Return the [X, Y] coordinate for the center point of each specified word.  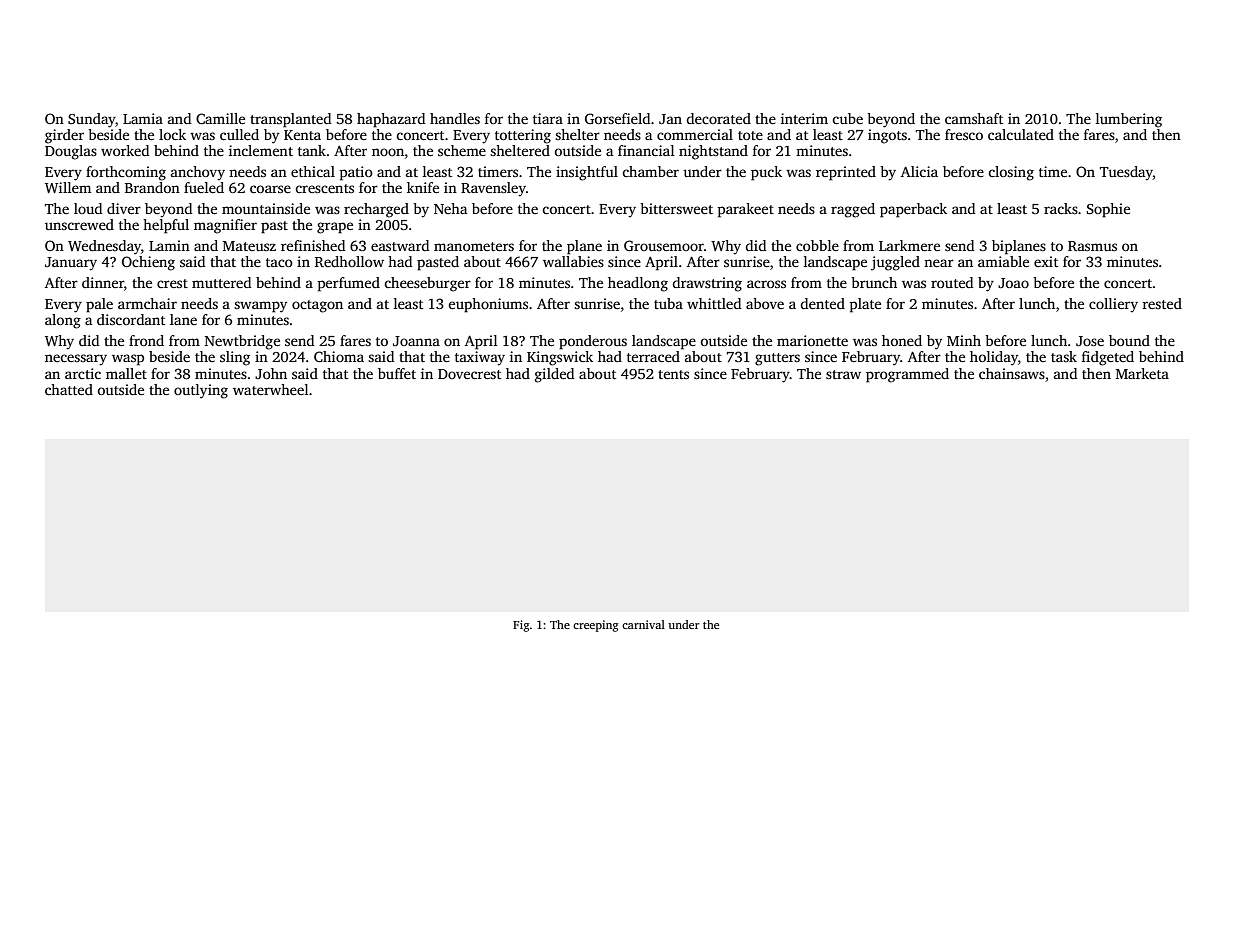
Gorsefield [617, 118]
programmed [907, 375]
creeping [596, 626]
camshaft [974, 118]
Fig [521, 626]
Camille [220, 118]
